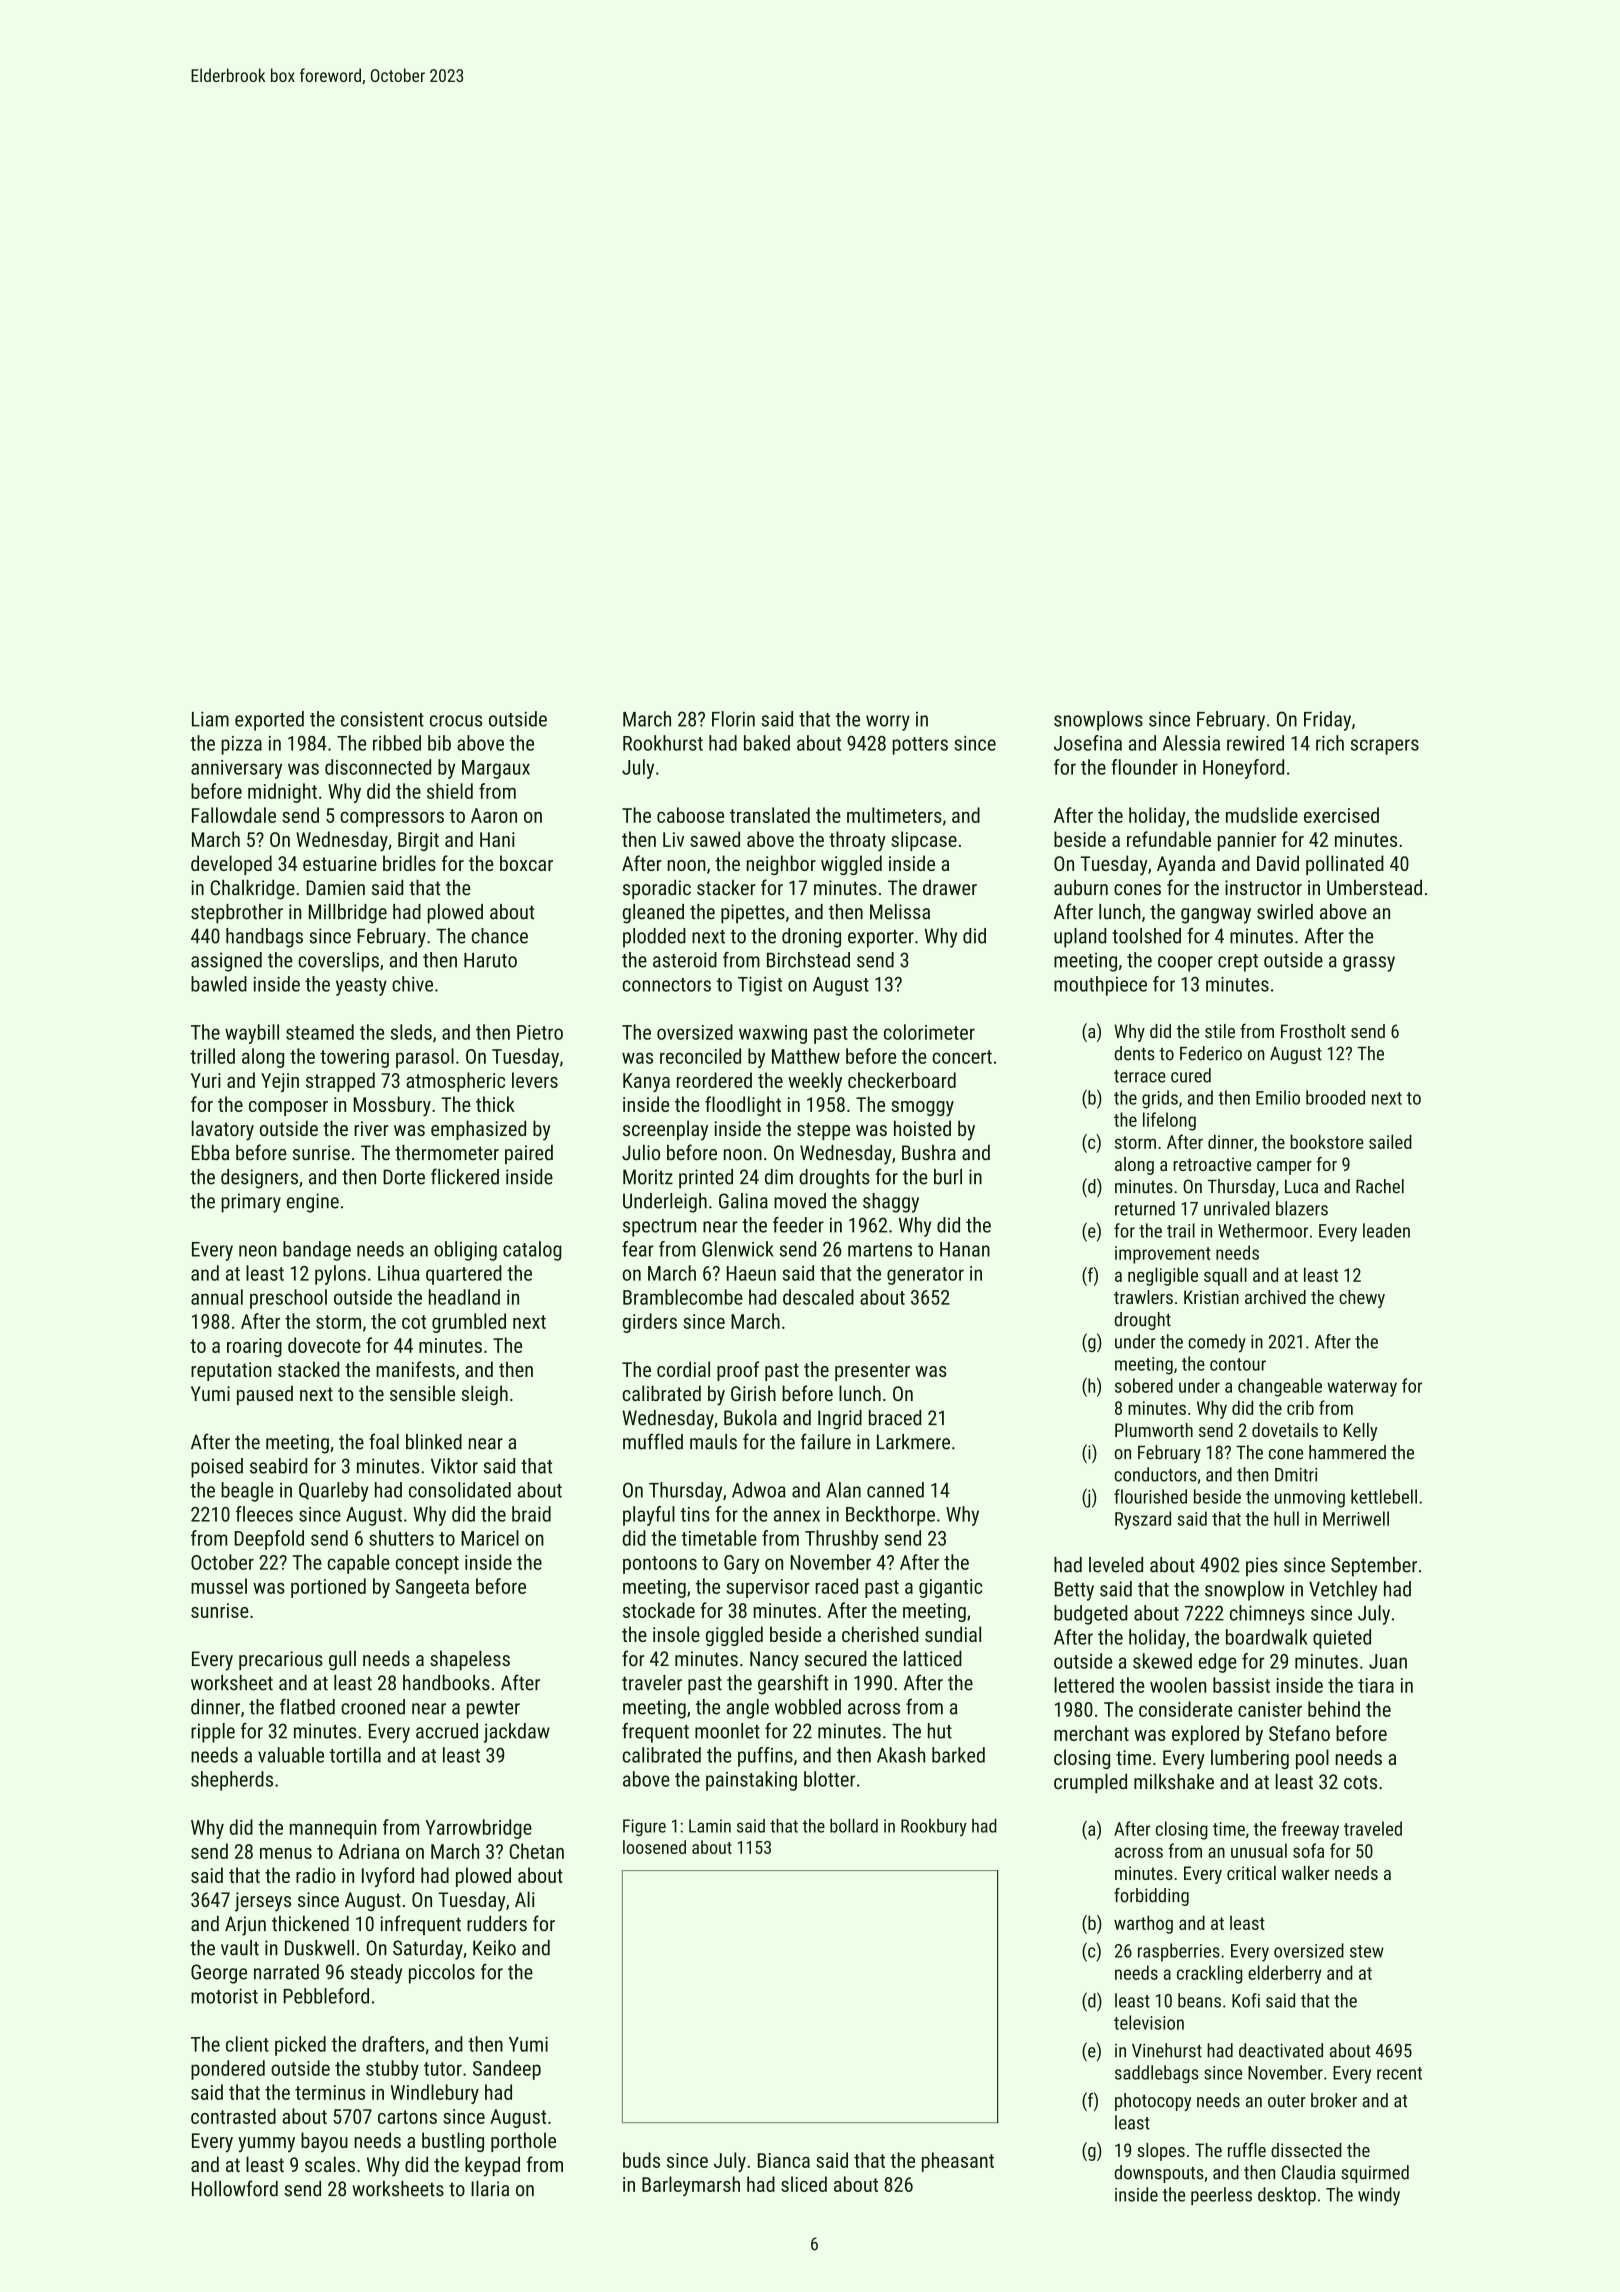 The width and height of the screenshot is (1620, 2292). Describe the element at coordinates (793, 1684) in the screenshot. I see `gearshift` at that location.
